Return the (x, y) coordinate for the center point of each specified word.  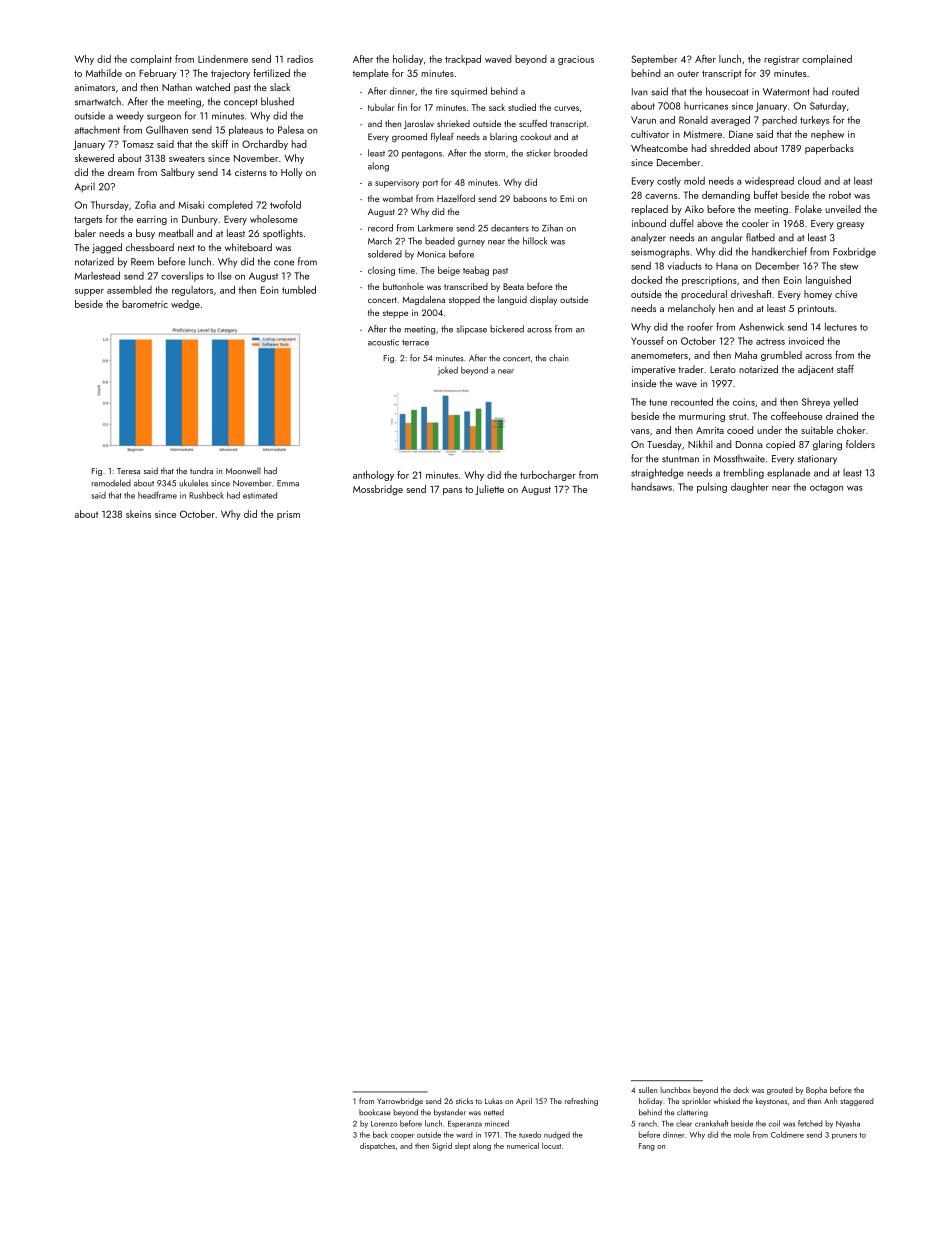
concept (240, 103)
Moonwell (243, 470)
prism (288, 515)
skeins (138, 514)
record (380, 228)
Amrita (710, 430)
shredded (730, 148)
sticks (464, 1101)
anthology (373, 476)
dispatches (377, 1146)
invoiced (806, 341)
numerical (523, 1145)
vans (640, 431)
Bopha (816, 1091)
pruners (844, 1136)
